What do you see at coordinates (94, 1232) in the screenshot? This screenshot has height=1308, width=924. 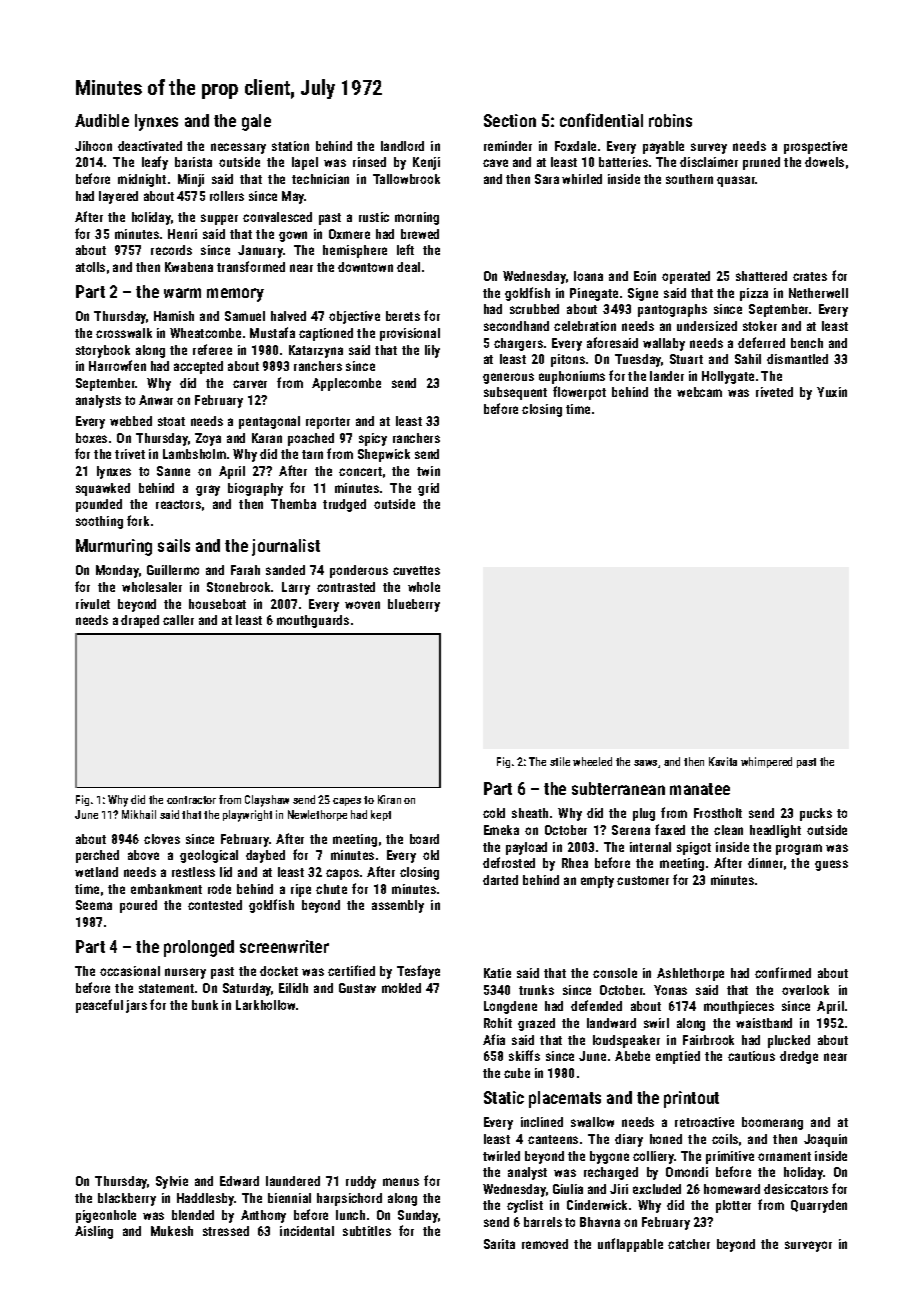 I see `Aisling` at bounding box center [94, 1232].
